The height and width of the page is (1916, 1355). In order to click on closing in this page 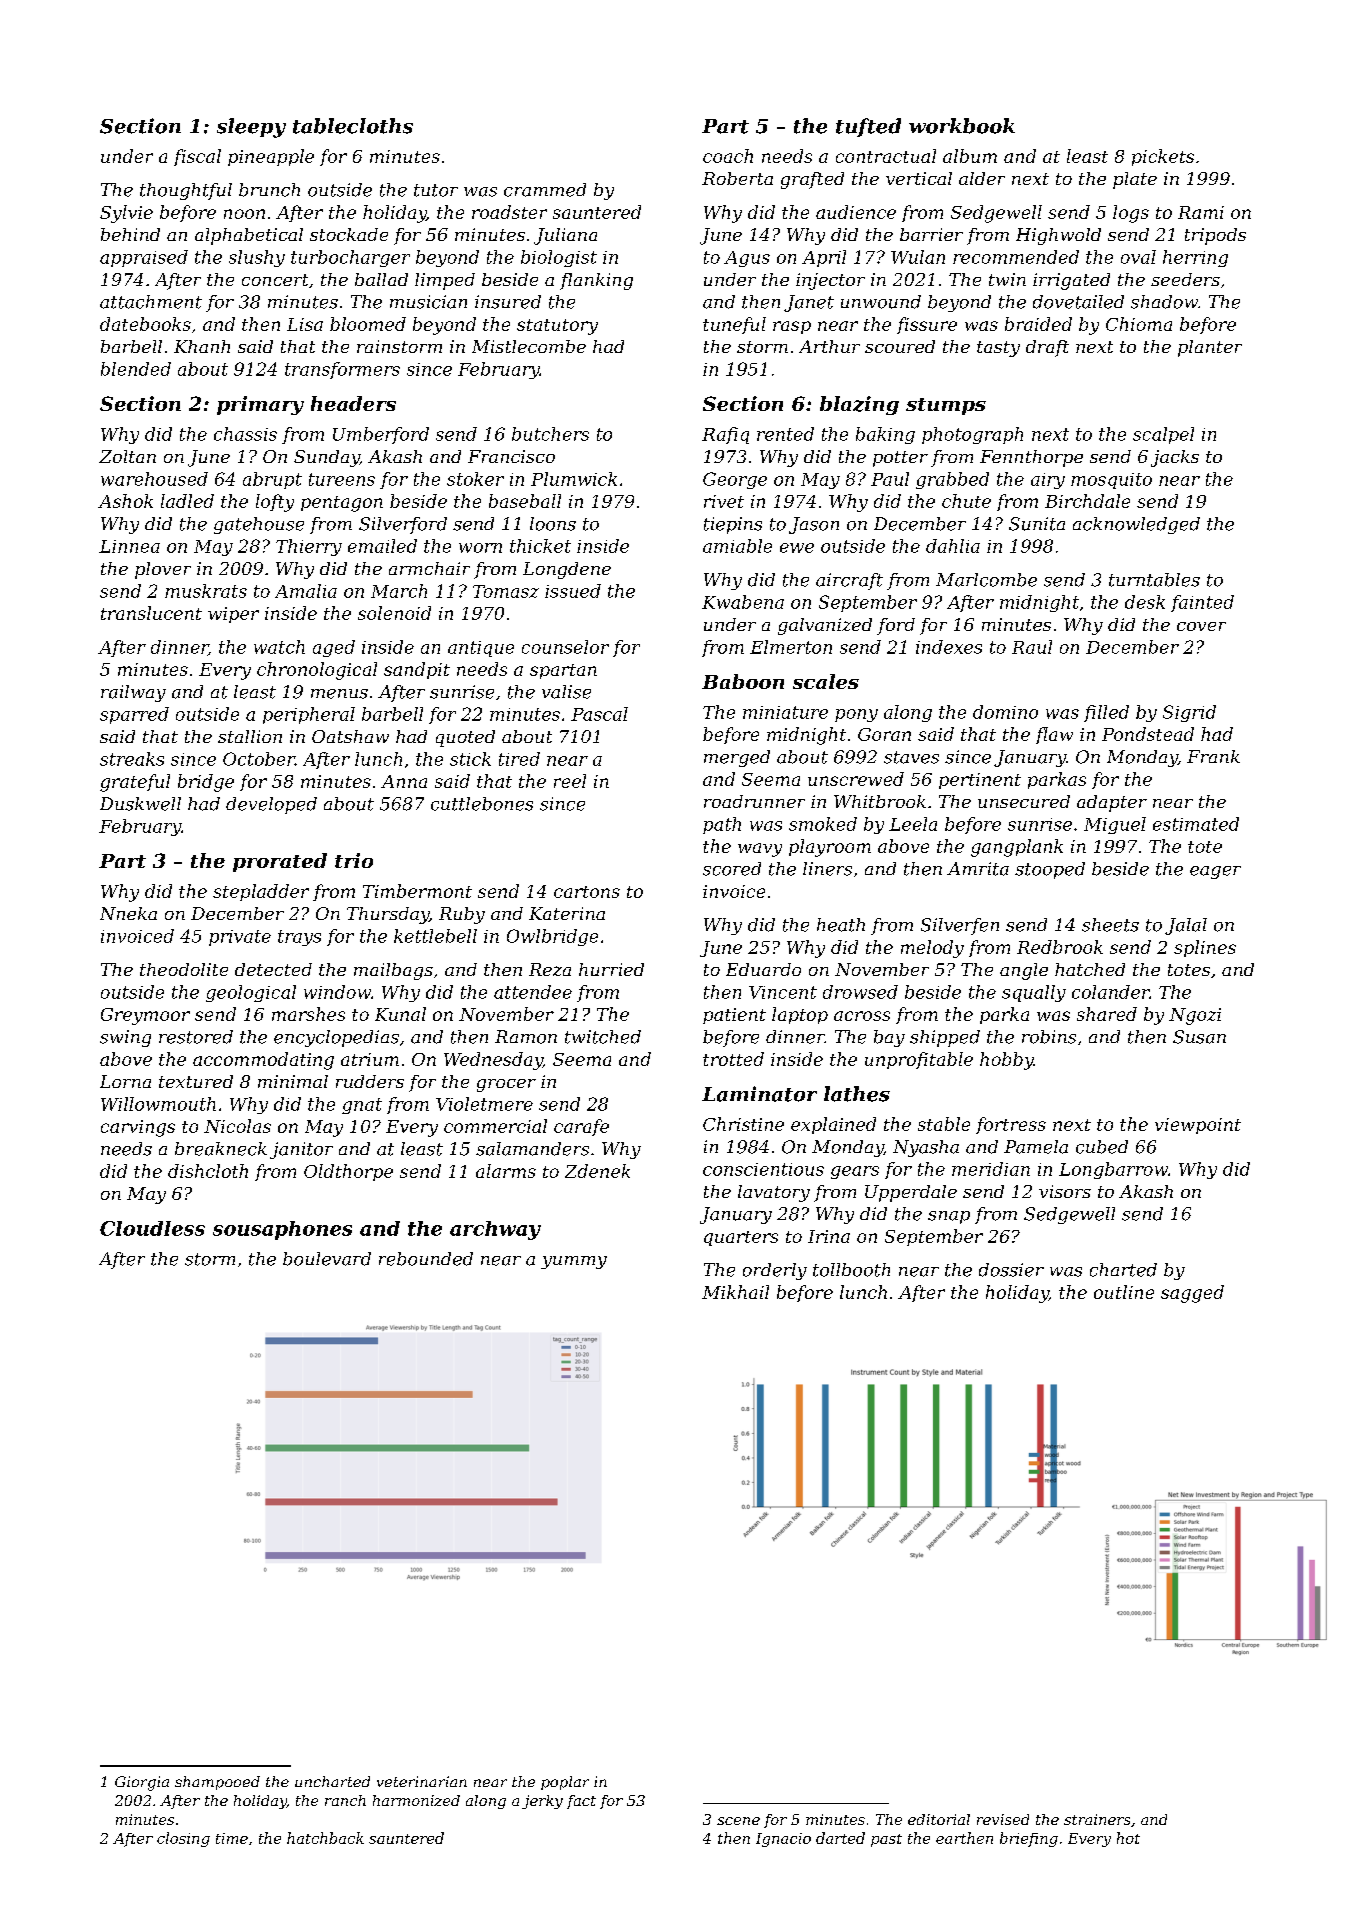, I will do `click(183, 1839)`.
